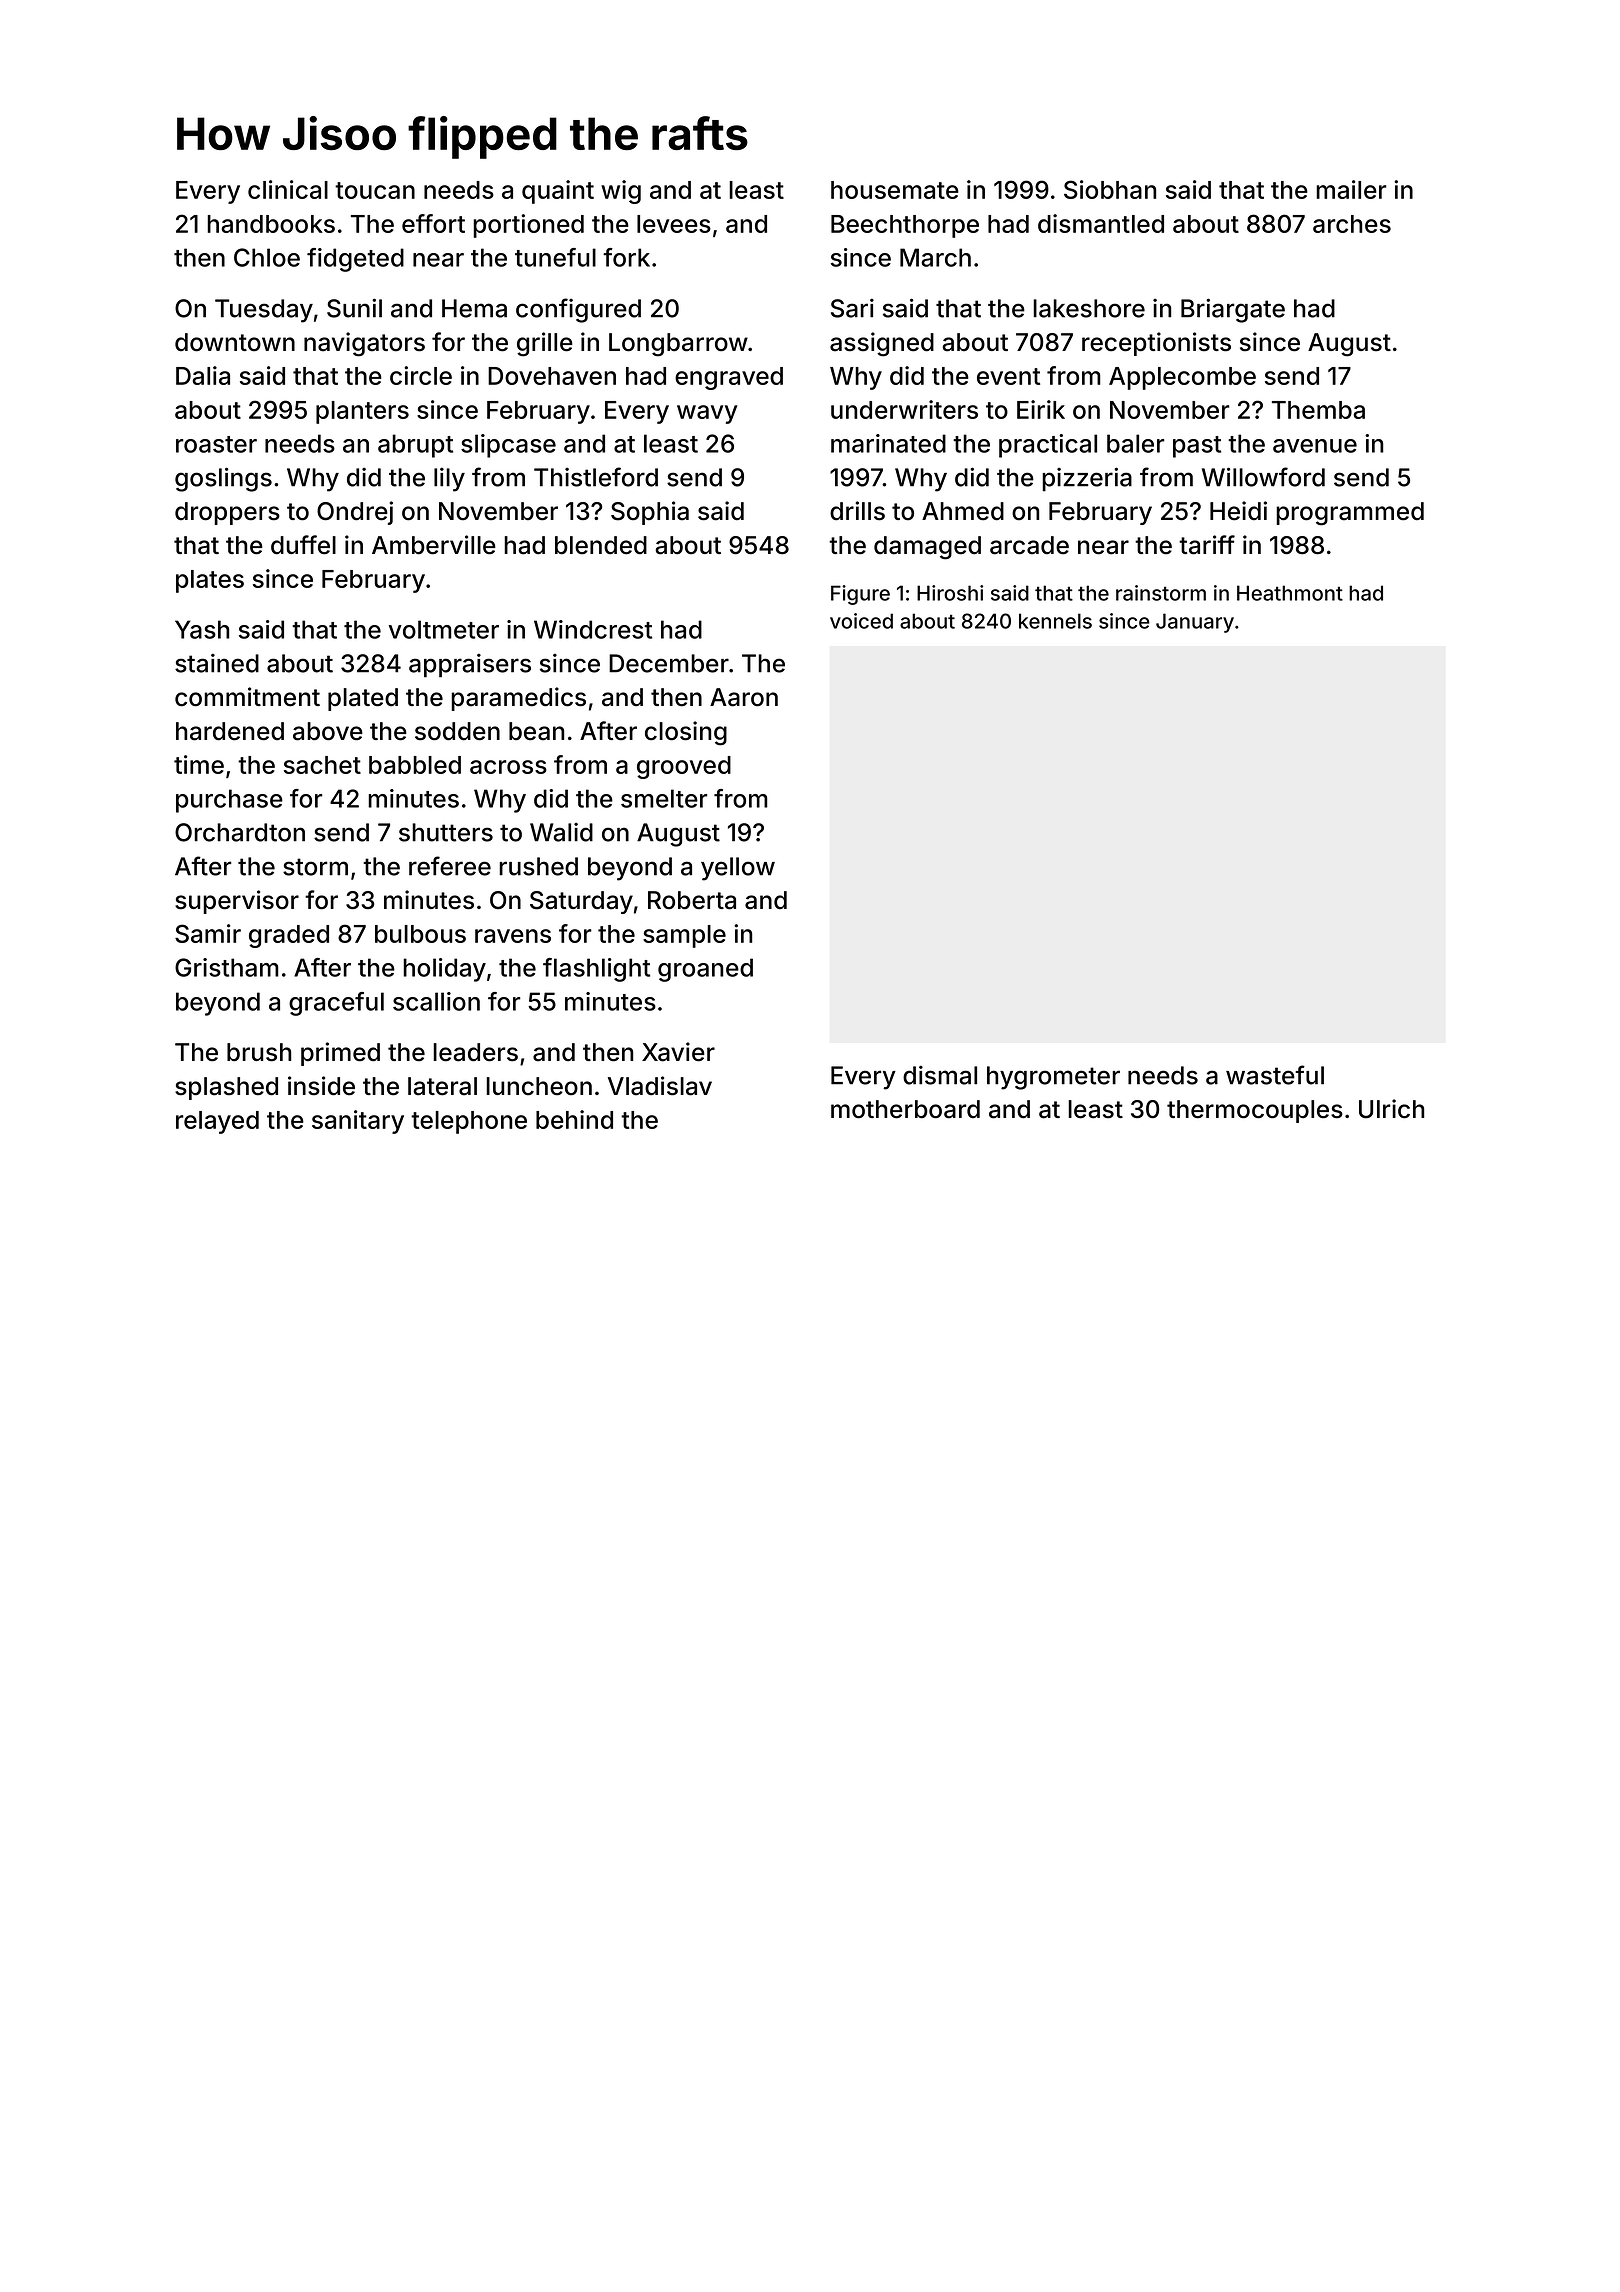 The width and height of the screenshot is (1620, 2292). I want to click on Heathmont, so click(1290, 593).
